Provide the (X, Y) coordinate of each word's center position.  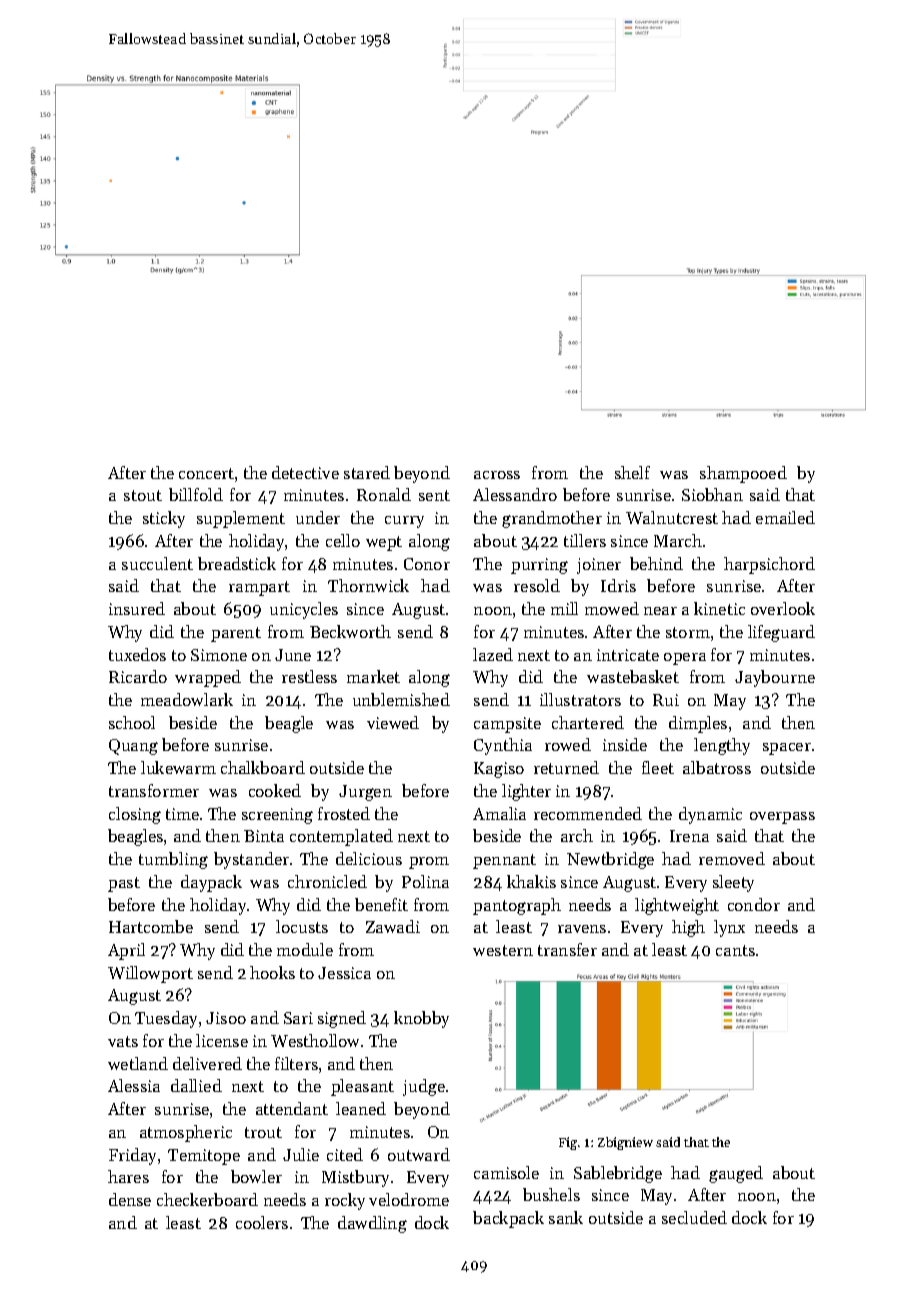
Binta (264, 836)
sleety (733, 883)
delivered (207, 1063)
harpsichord (769, 565)
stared (367, 472)
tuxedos (137, 654)
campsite (507, 725)
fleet (658, 767)
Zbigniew (625, 1143)
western (503, 950)
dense (130, 1199)
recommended (588, 813)
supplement (241, 519)
